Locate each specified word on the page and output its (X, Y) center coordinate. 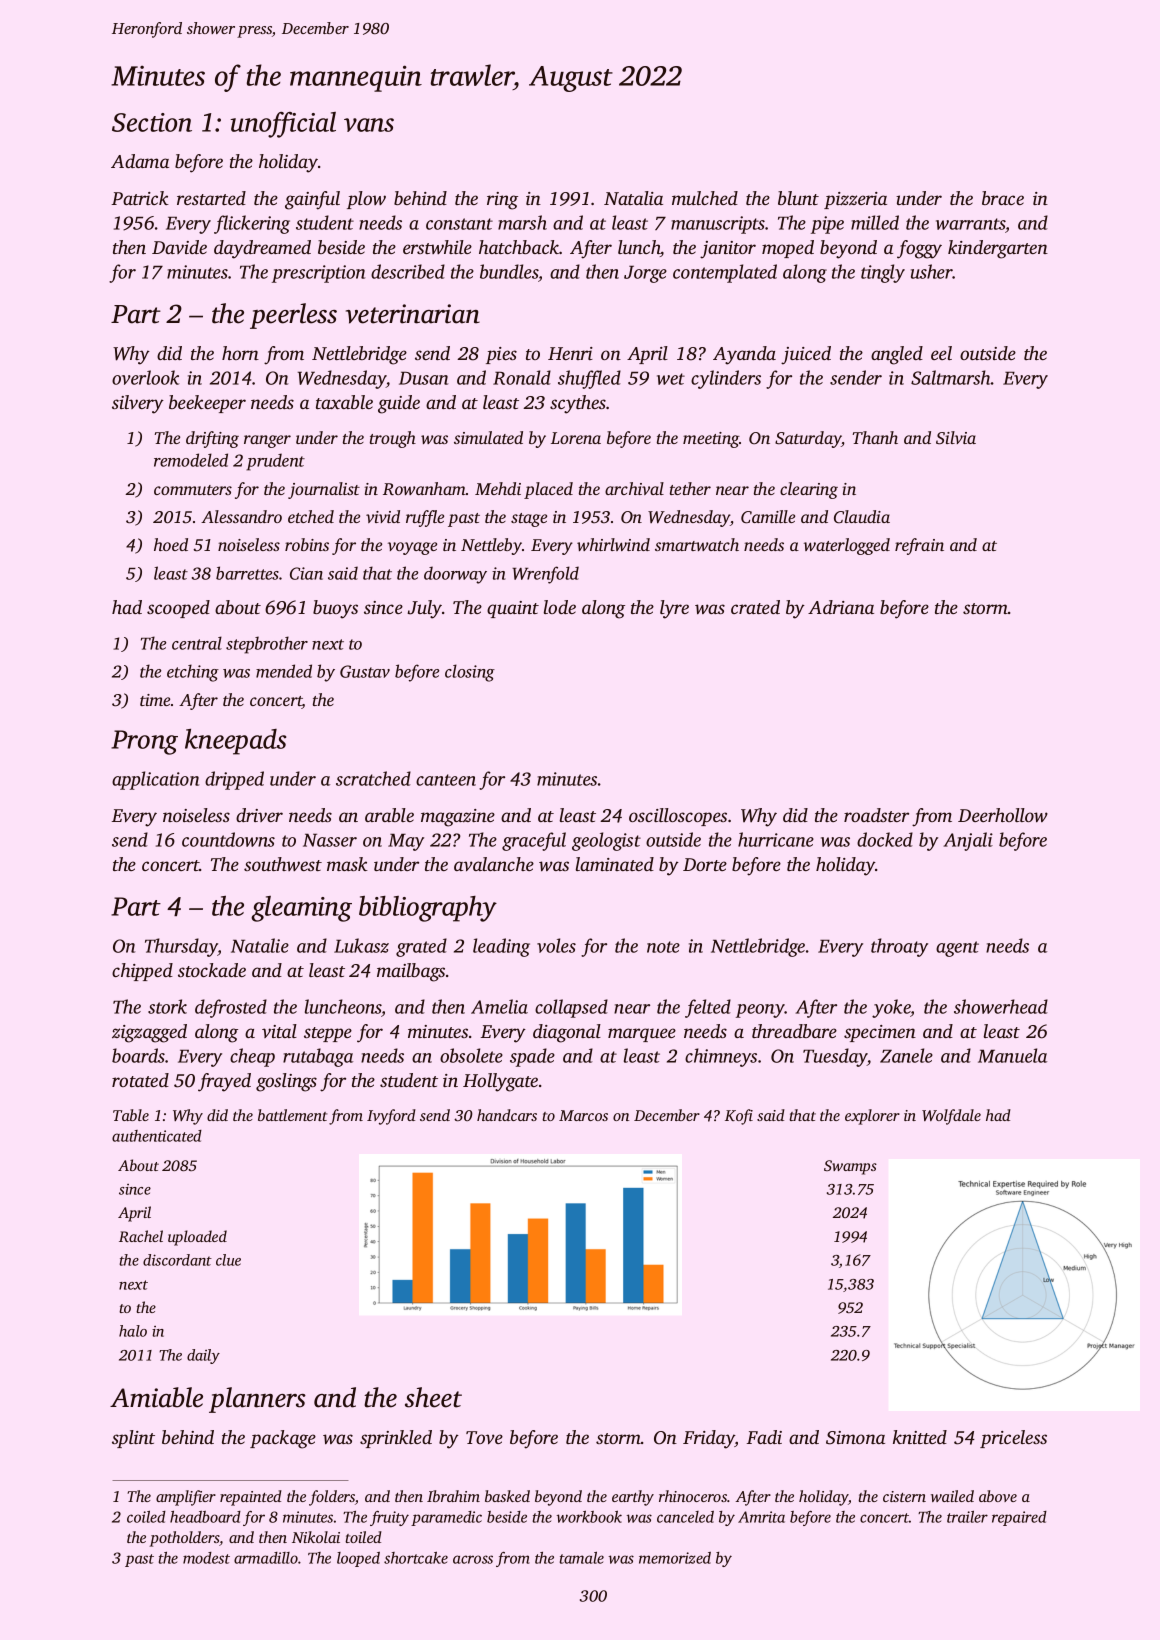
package (283, 1439)
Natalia (633, 198)
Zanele (906, 1055)
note (663, 947)
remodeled (191, 460)
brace (1003, 198)
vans (369, 125)
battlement (292, 1115)
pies (501, 355)
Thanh (875, 437)
